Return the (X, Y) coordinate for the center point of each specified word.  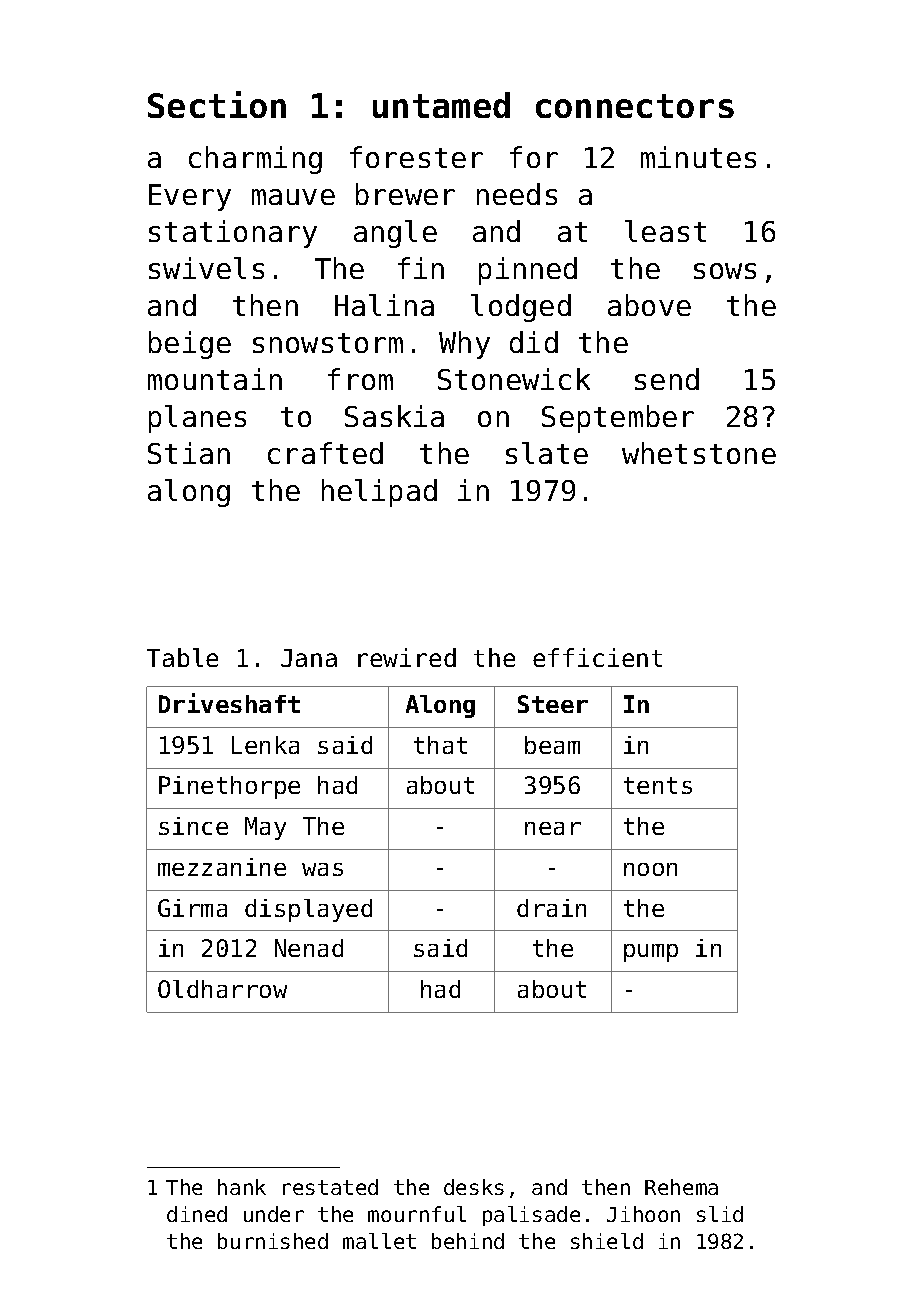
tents (658, 785)
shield (607, 1241)
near (553, 828)
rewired (407, 657)
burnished (273, 1241)
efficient (597, 657)
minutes (698, 157)
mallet (379, 1241)
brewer (405, 194)
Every (190, 197)
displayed (308, 910)
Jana (309, 658)
